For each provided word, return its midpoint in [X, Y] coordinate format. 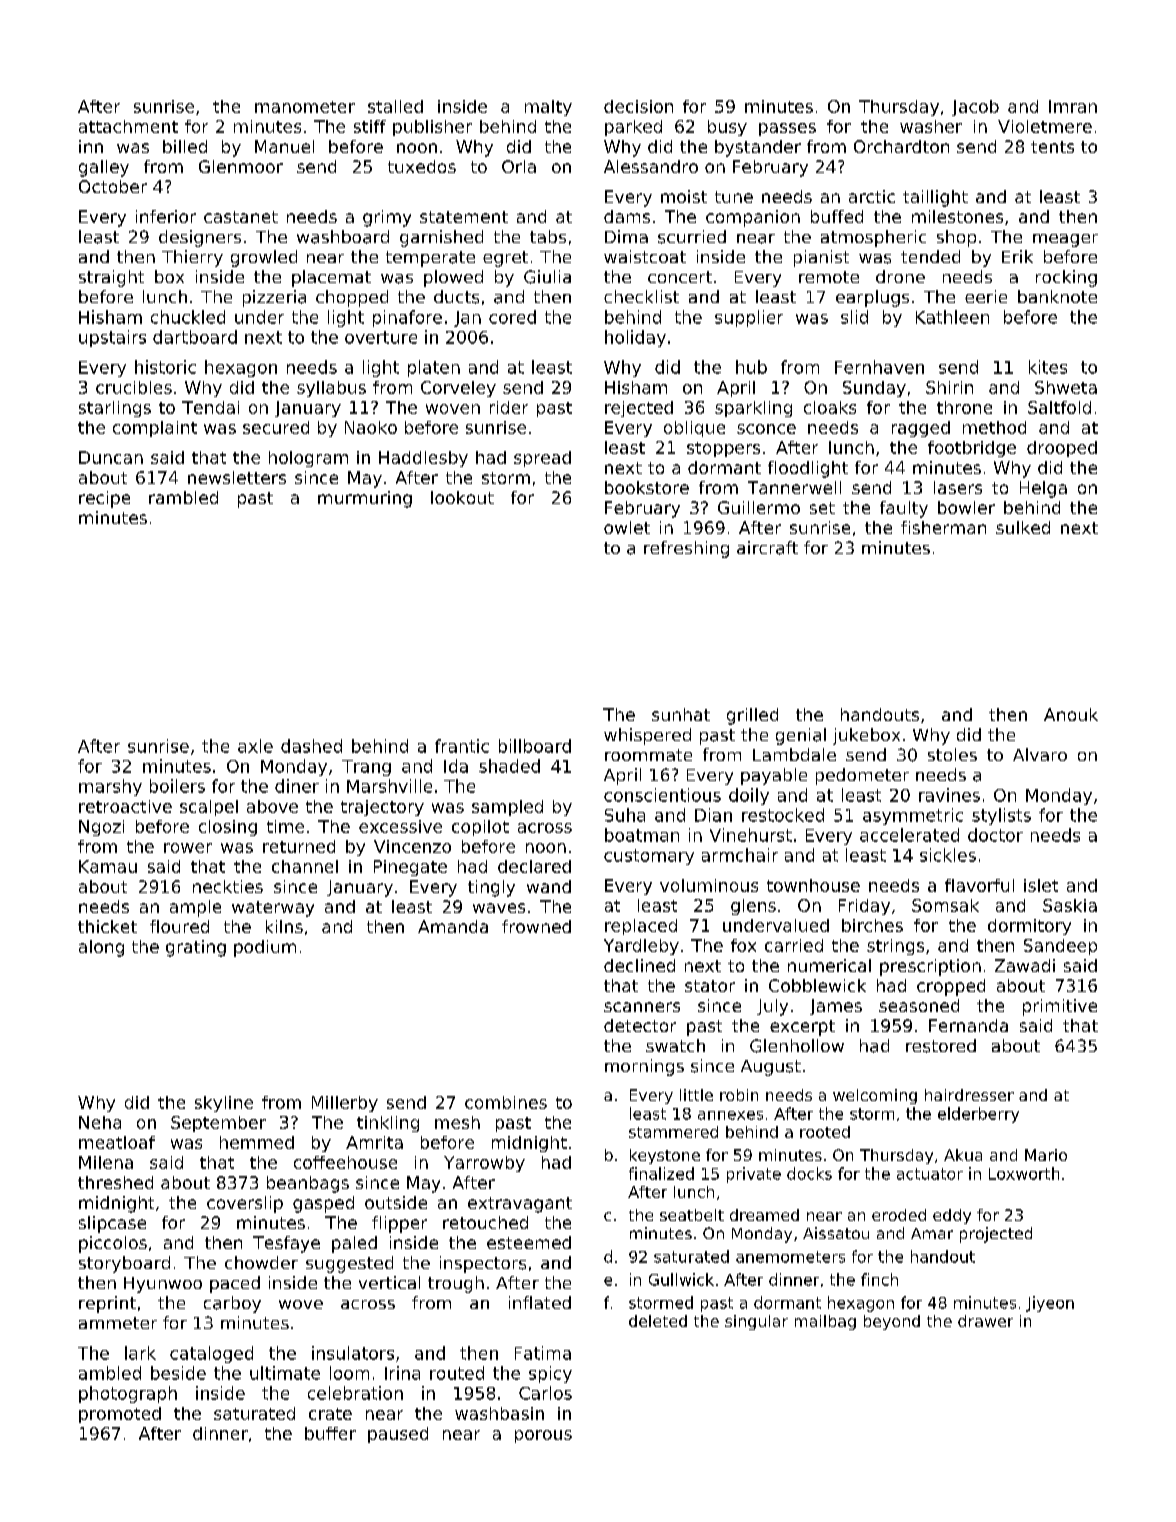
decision [638, 106]
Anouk [1071, 714]
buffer [330, 1433]
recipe [104, 499]
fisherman [943, 527]
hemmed [257, 1142]
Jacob [975, 108]
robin [739, 1095]
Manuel [284, 146]
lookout [462, 497]
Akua [963, 1155]
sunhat [681, 714]
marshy [110, 787]
